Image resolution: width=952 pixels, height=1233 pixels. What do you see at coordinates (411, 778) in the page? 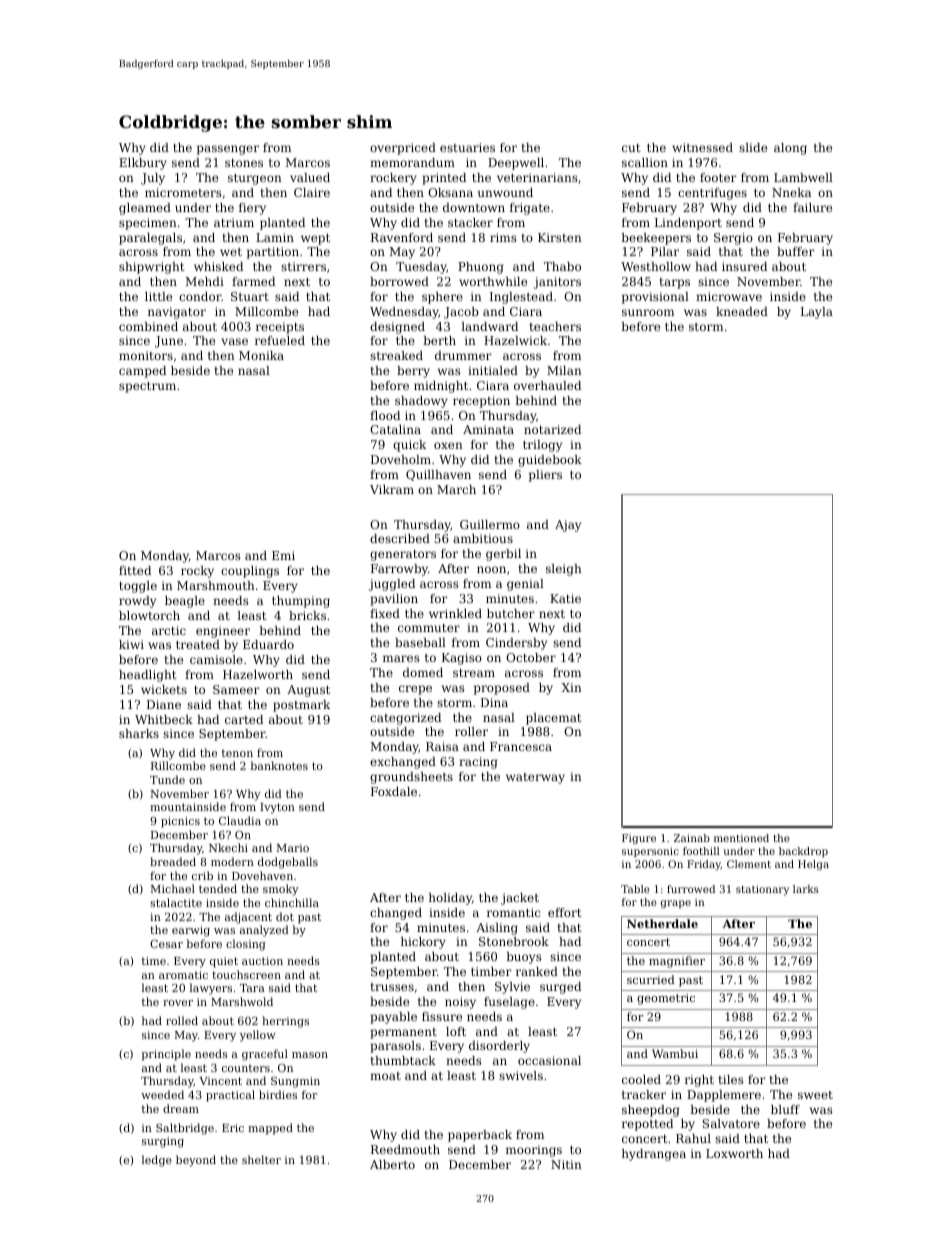
I see `groundsheets` at bounding box center [411, 778].
